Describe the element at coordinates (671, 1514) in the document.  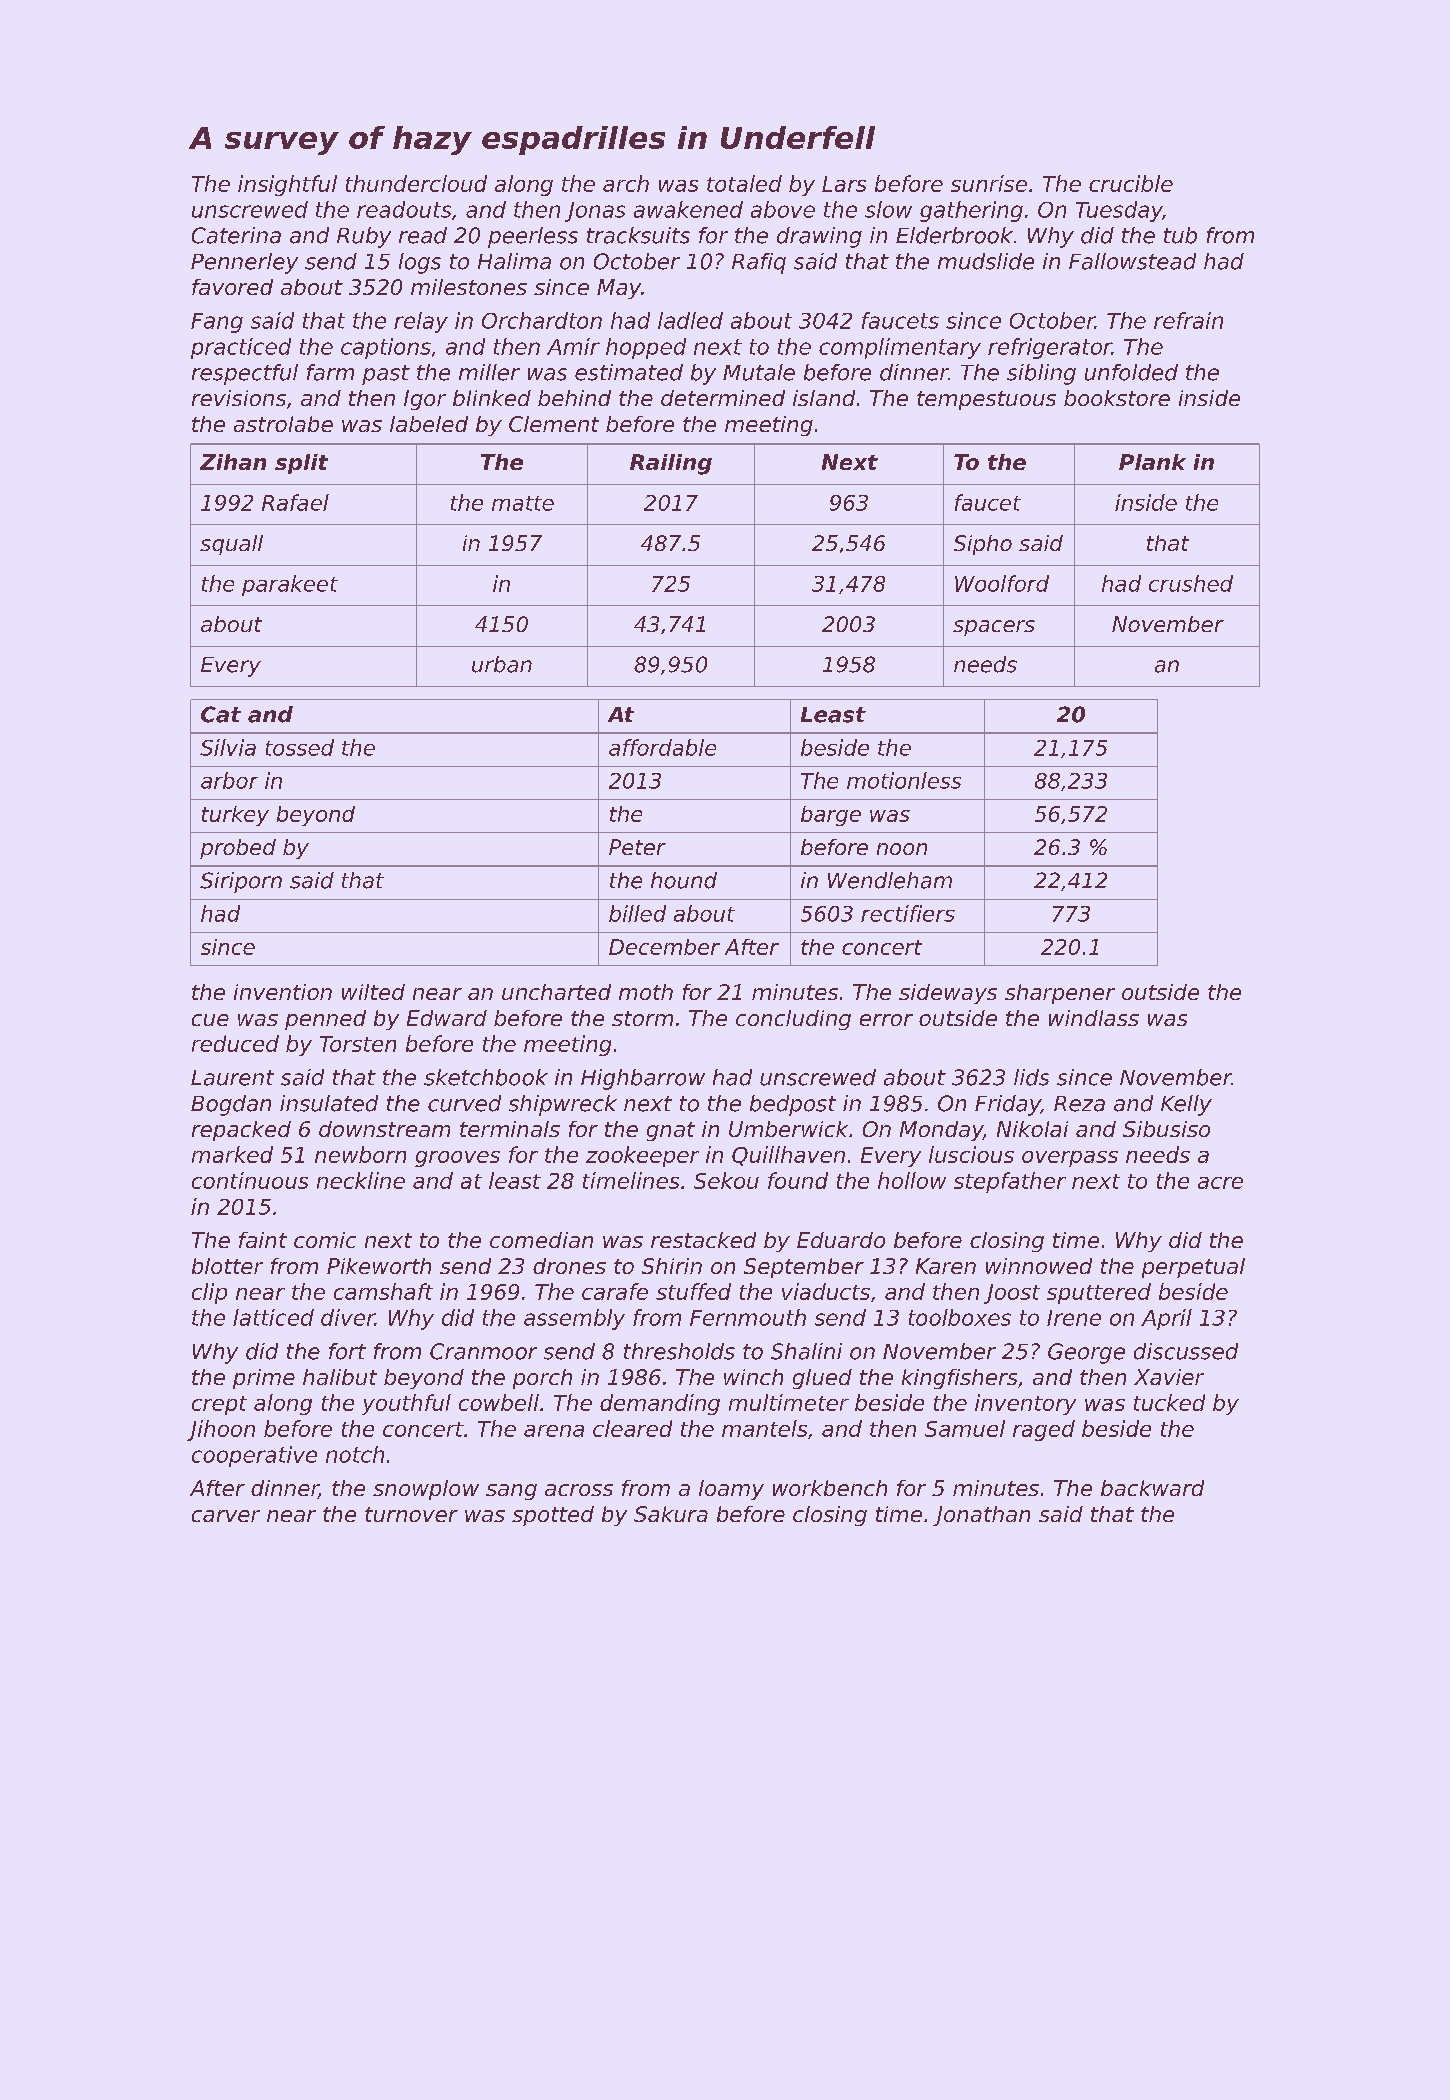
I see `Sakura` at that location.
